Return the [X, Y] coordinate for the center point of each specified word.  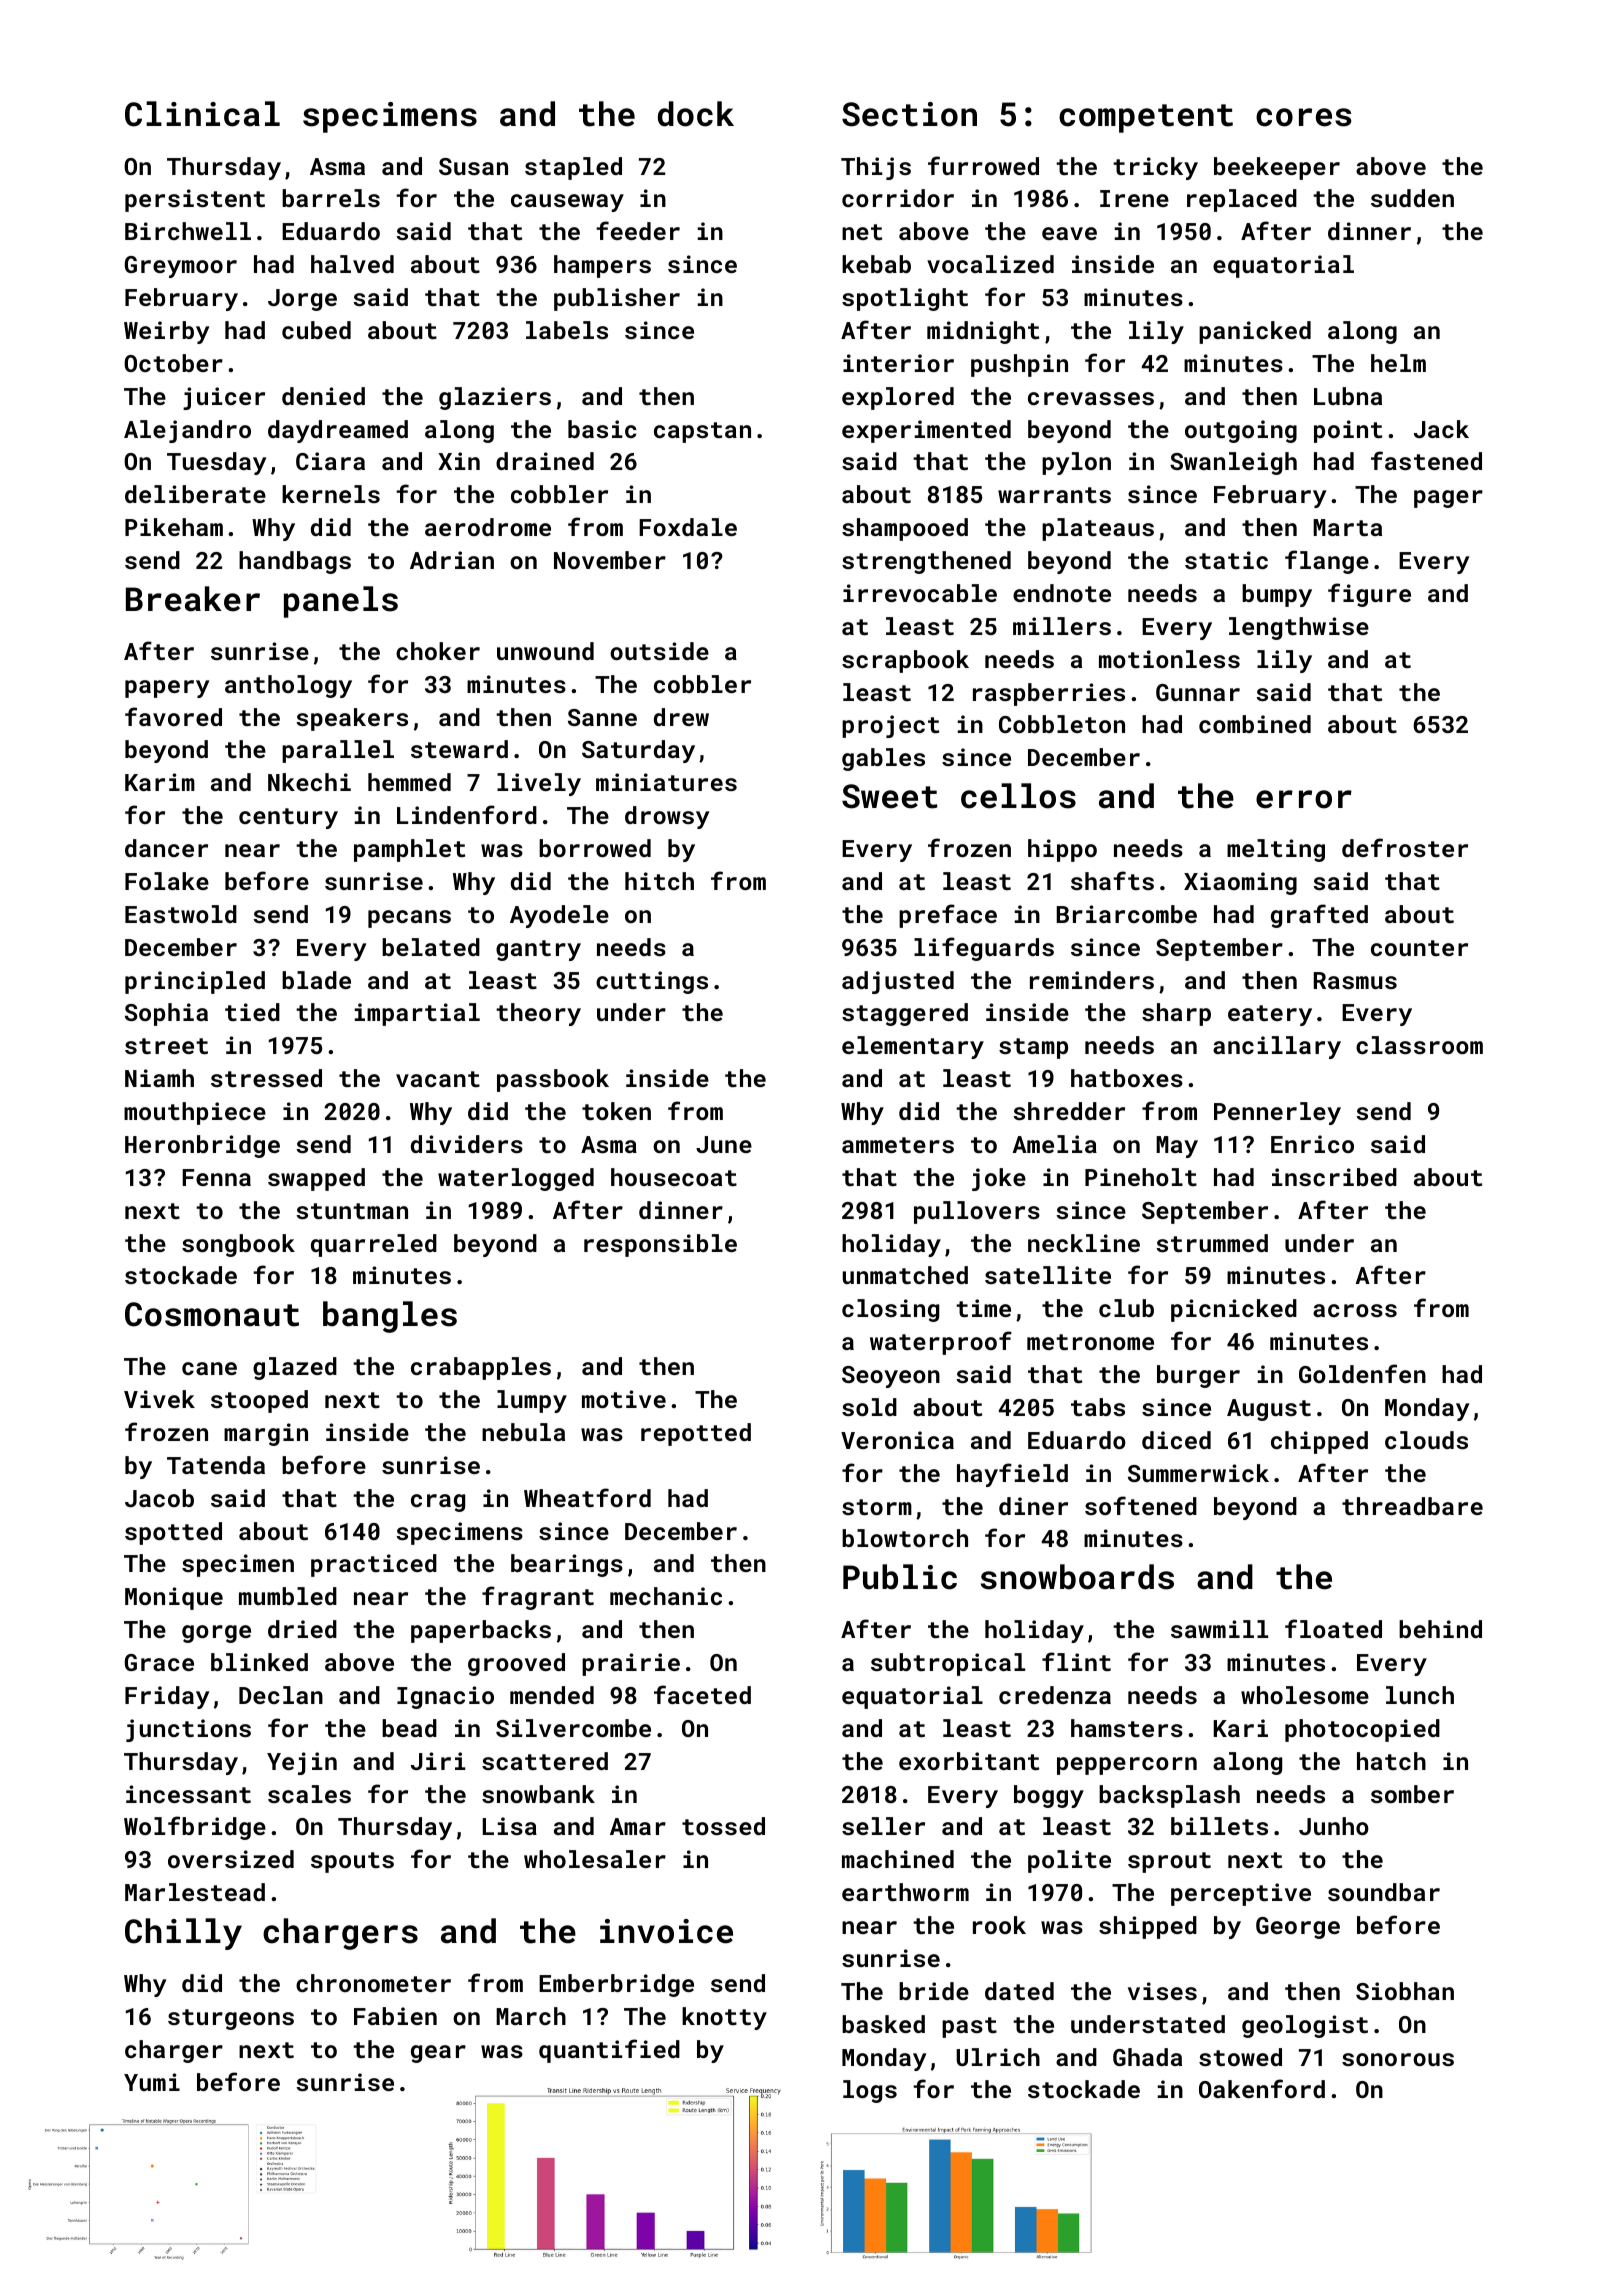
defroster [1405, 847]
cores [1303, 117]
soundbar [1384, 1892]
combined [1255, 724]
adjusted [898, 982]
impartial [417, 1014]
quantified [609, 2051]
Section [909, 114]
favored [173, 716]
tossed [723, 1826]
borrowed [595, 848]
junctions [188, 1730]
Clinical [202, 114]
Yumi [152, 2082]
